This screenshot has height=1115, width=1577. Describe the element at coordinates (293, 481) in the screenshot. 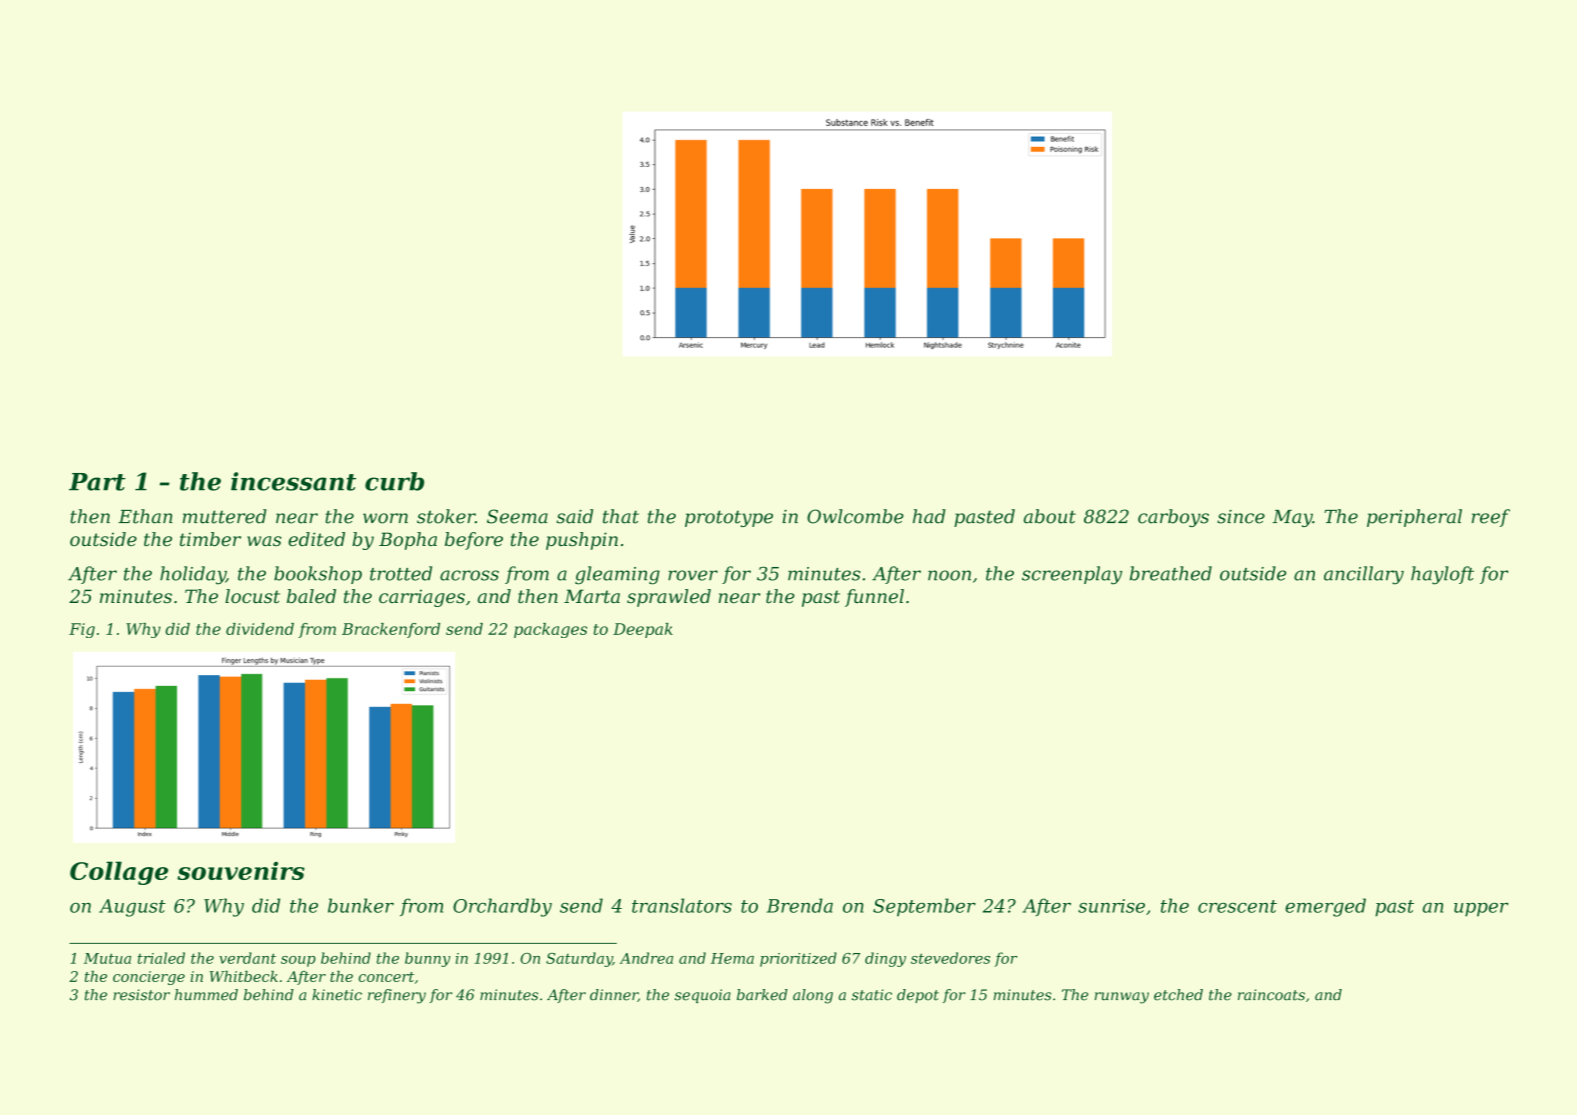

I see `incessant` at that location.
